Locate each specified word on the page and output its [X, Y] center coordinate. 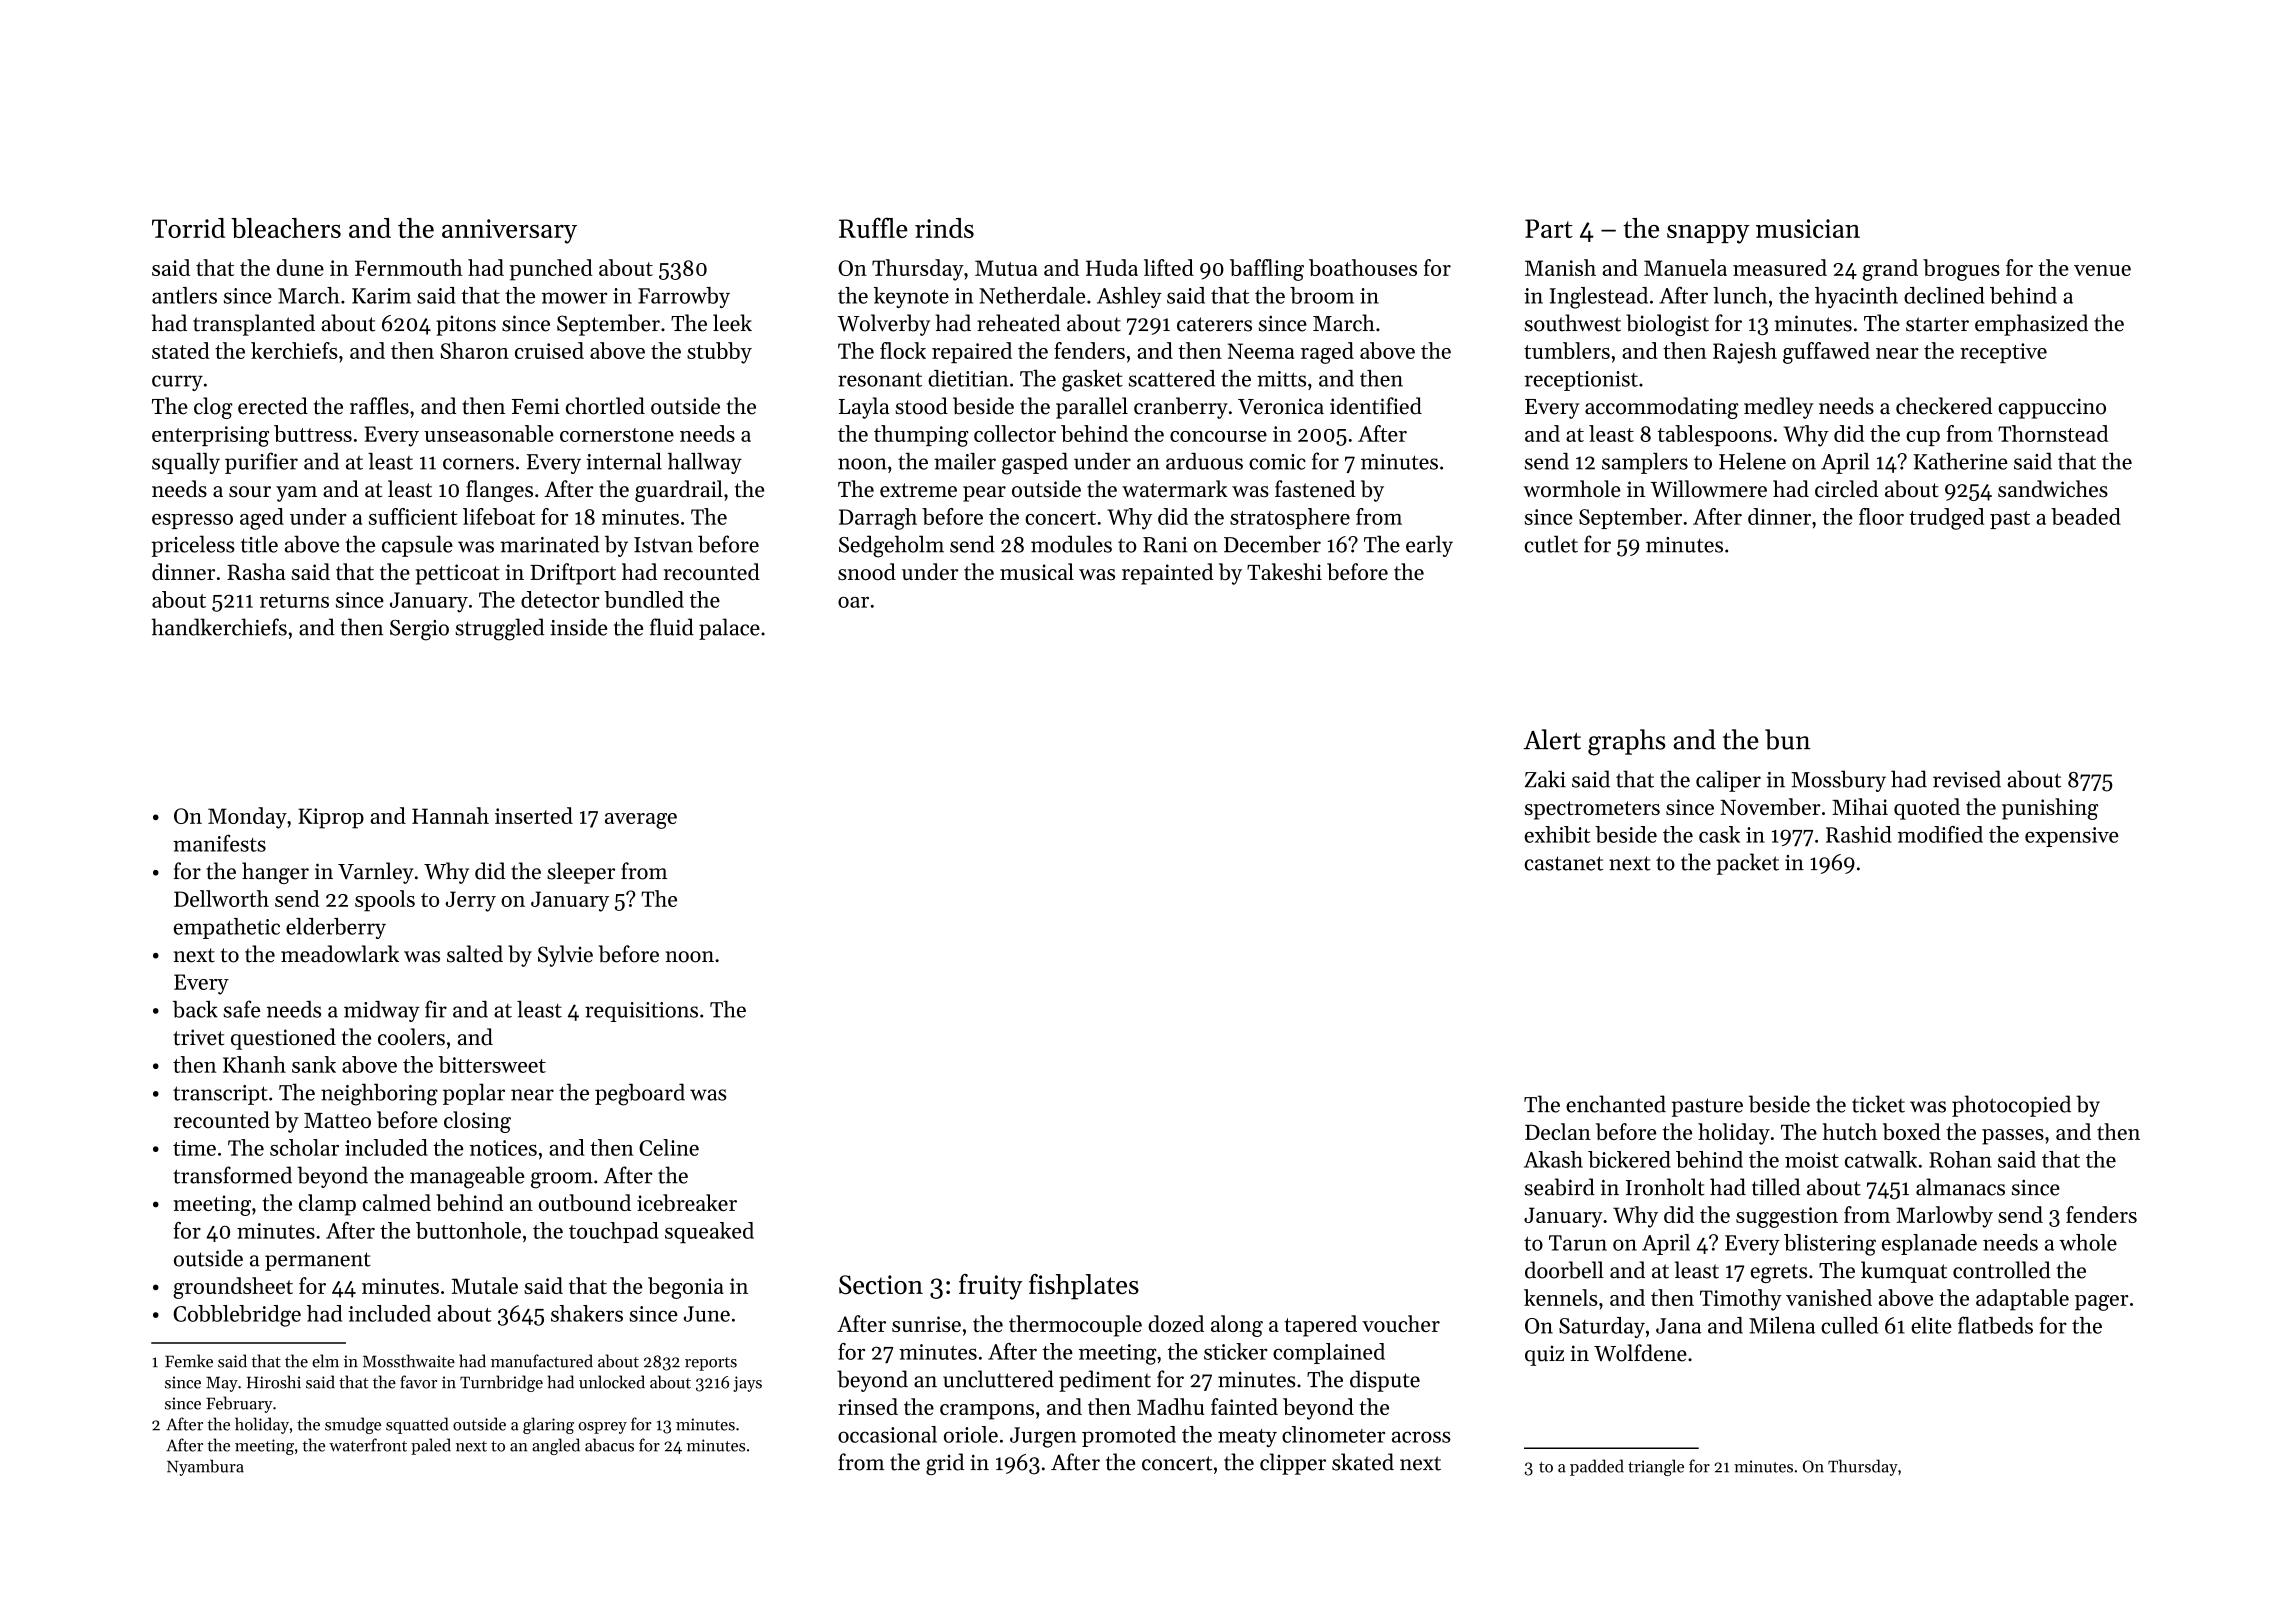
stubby [719, 353]
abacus [609, 1445]
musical [1037, 571]
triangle [1656, 1467]
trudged [1946, 519]
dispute [1385, 1381]
